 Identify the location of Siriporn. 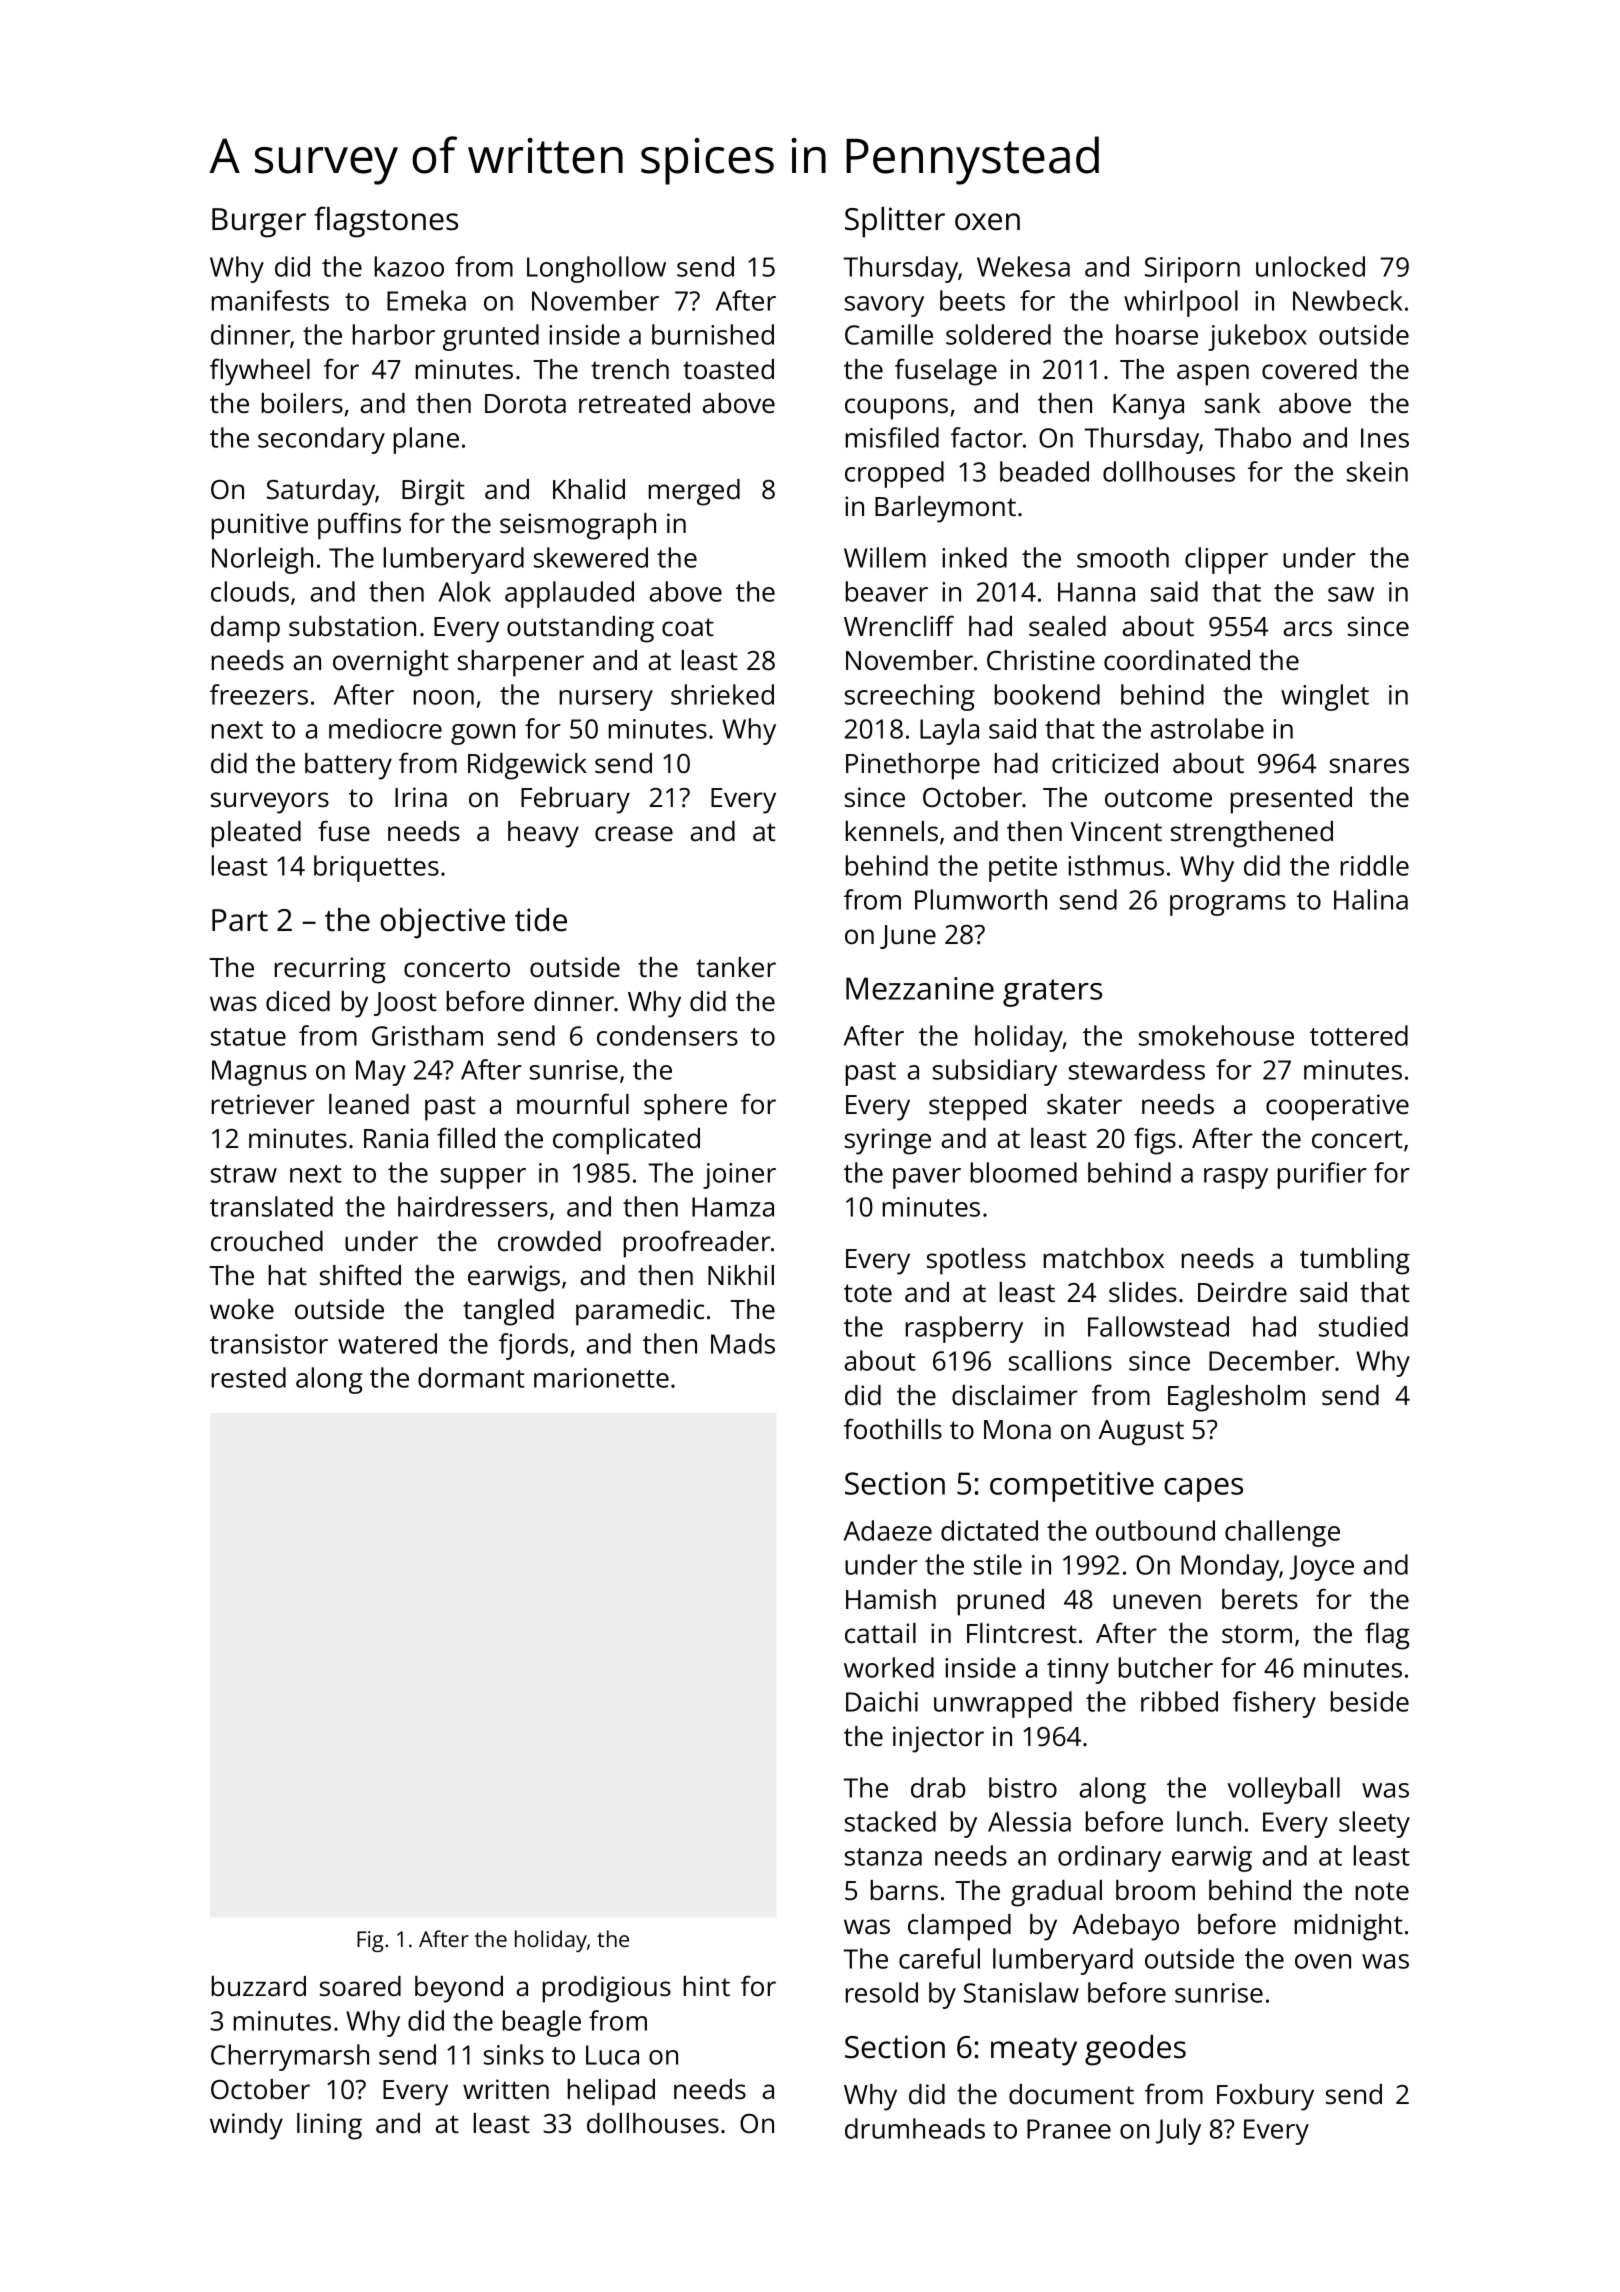
(1192, 270).
